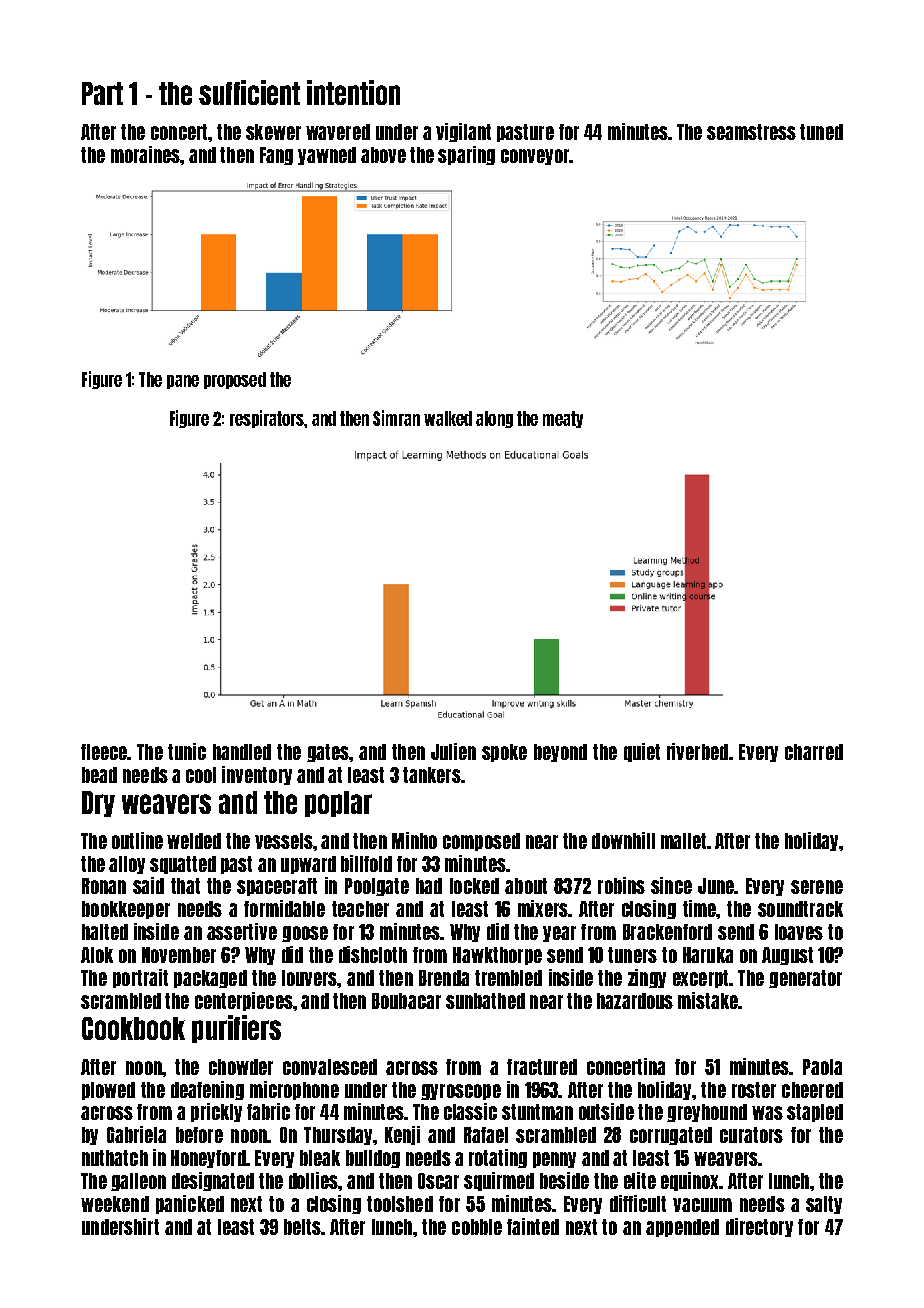 The image size is (924, 1308). I want to click on intention, so click(353, 92).
